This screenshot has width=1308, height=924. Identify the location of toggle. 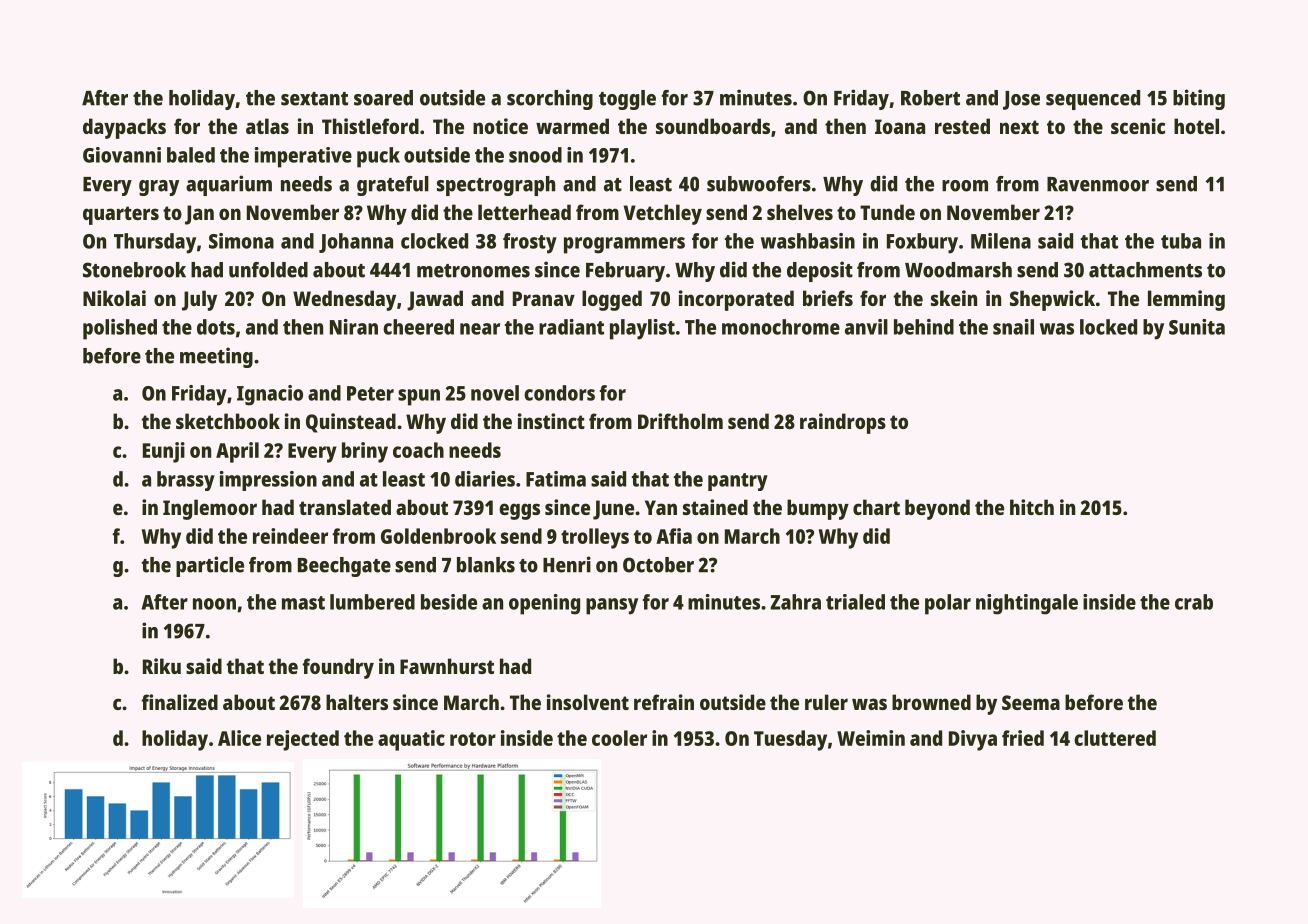
(627, 100).
